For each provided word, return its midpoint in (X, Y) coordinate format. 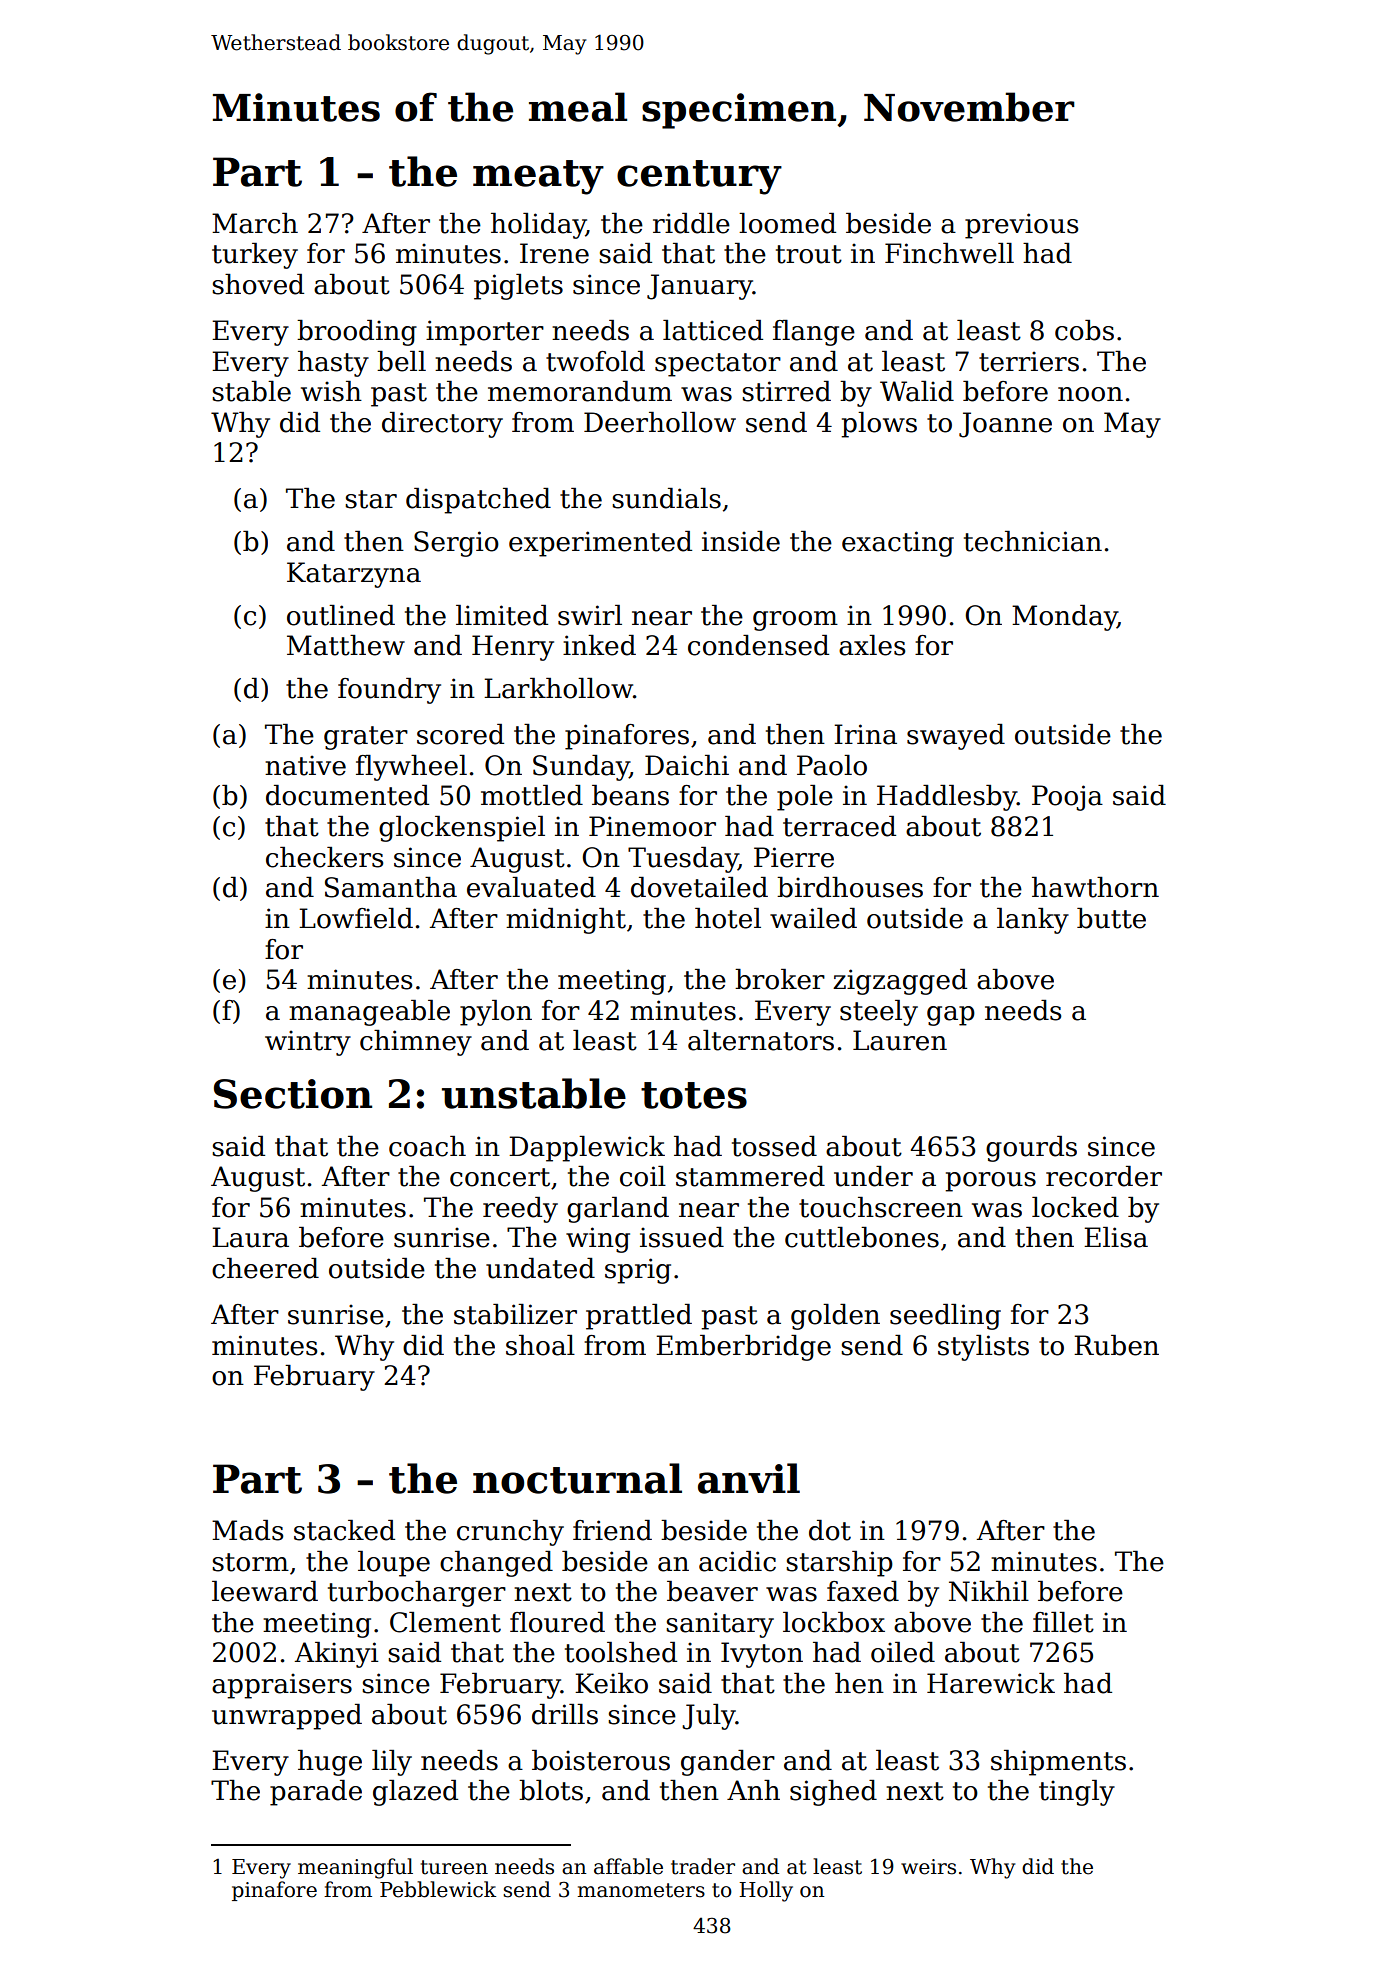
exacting (898, 544)
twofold (595, 361)
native (305, 765)
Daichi (687, 765)
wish (331, 391)
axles (872, 645)
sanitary (720, 1625)
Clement (445, 1622)
